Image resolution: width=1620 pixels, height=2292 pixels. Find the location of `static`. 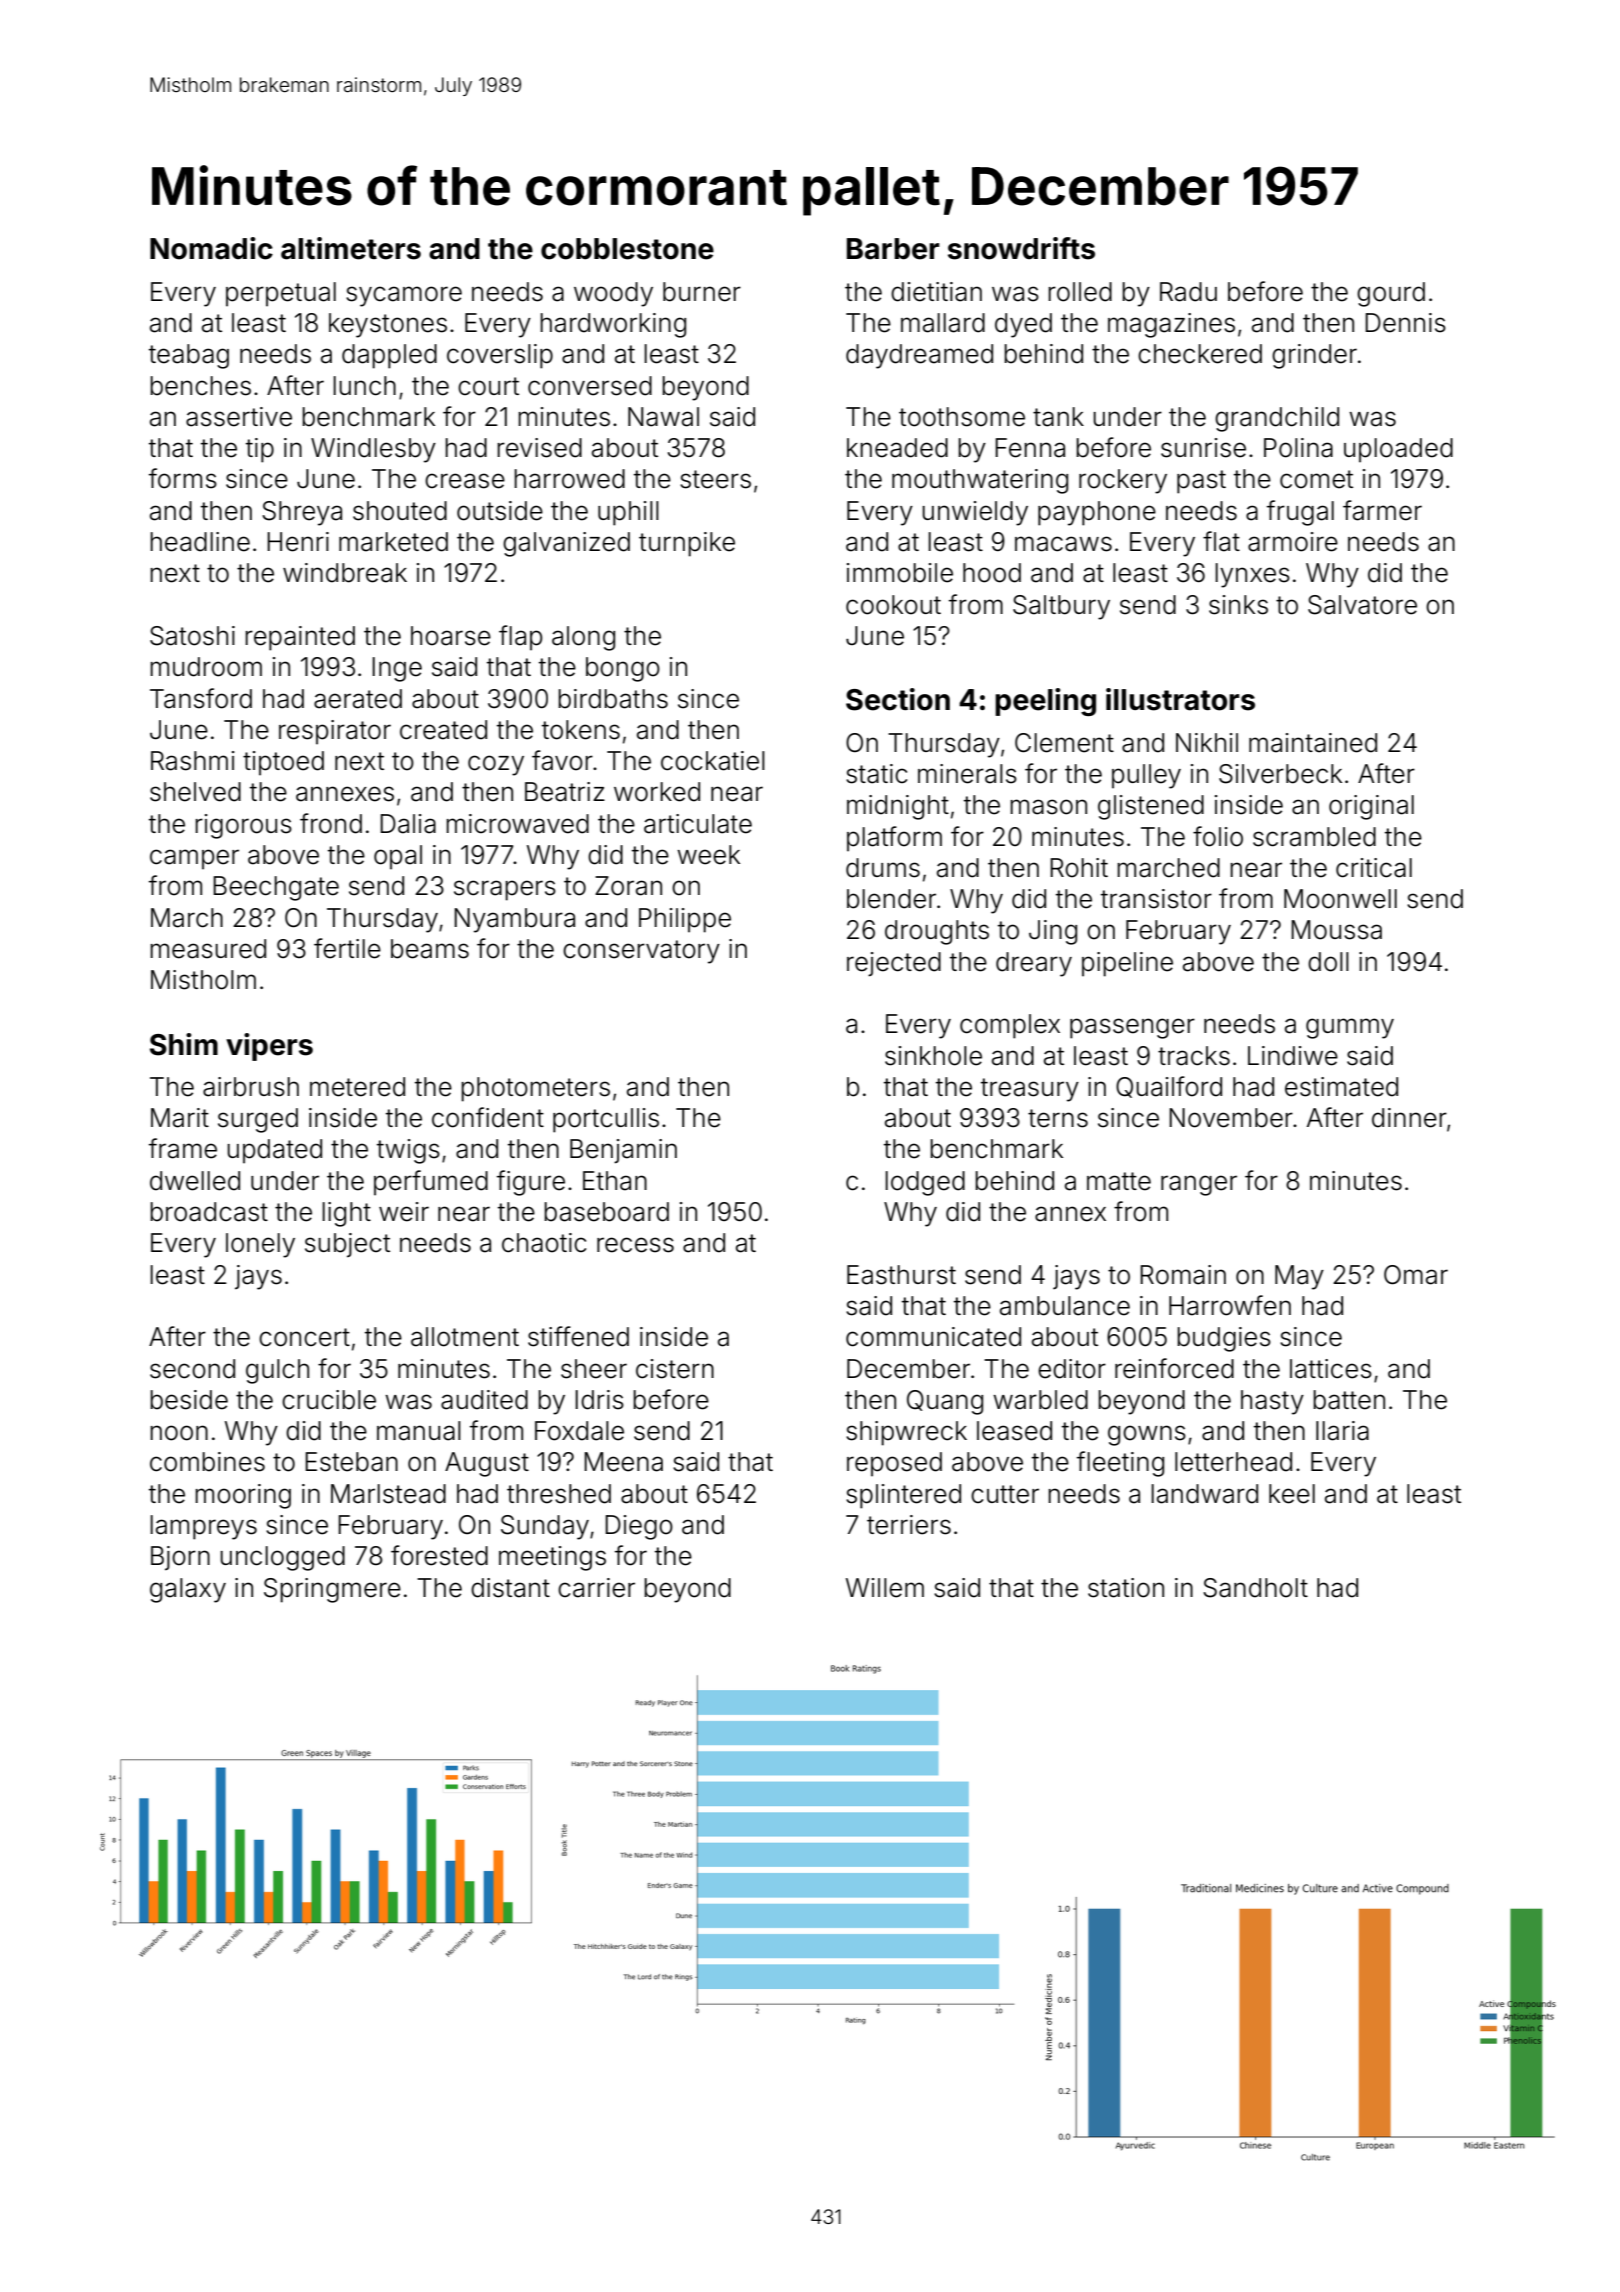

static is located at coordinates (876, 774).
